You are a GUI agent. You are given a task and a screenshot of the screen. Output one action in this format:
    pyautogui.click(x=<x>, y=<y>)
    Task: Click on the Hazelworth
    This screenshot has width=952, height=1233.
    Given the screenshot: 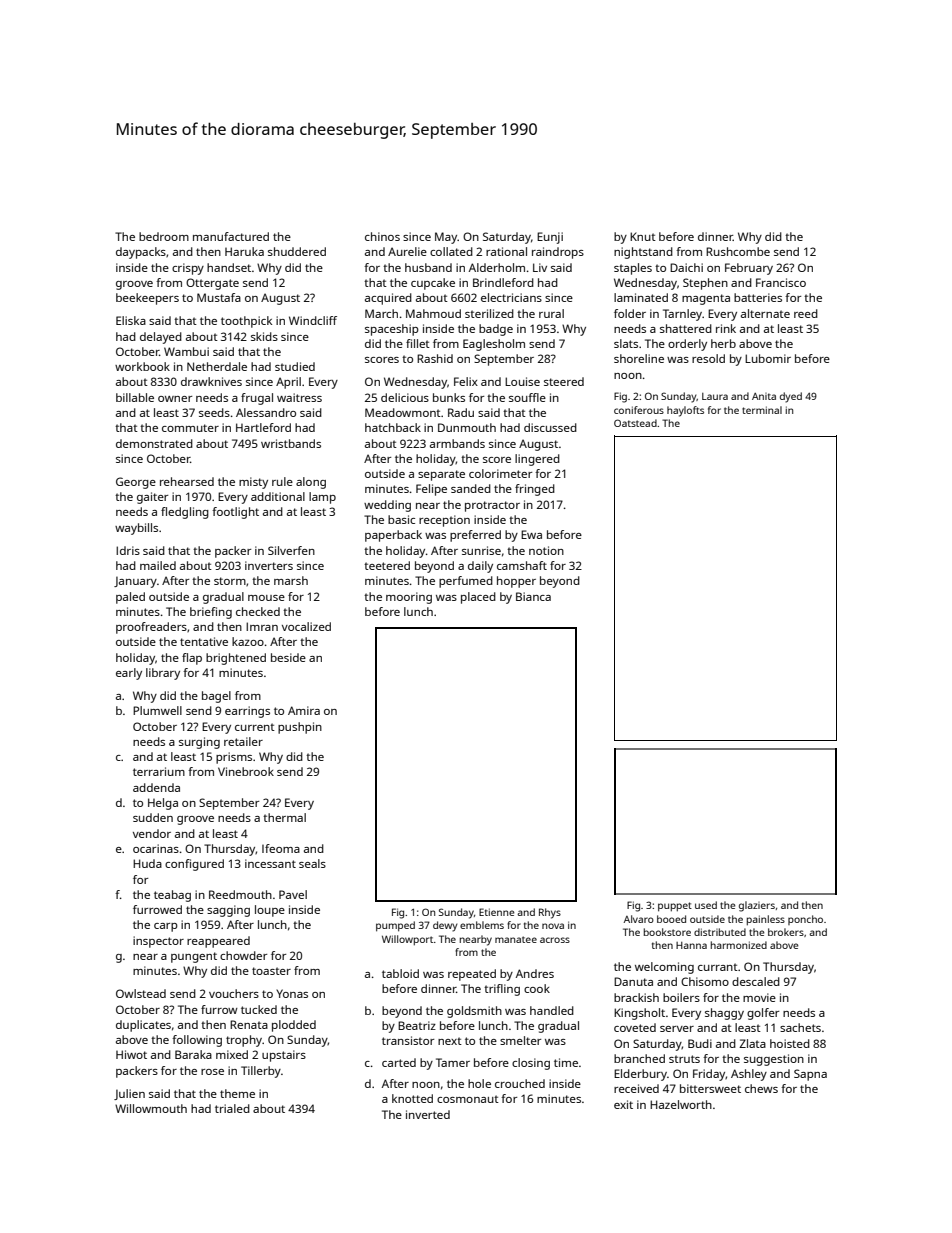 What is the action you would take?
    pyautogui.click(x=681, y=1104)
